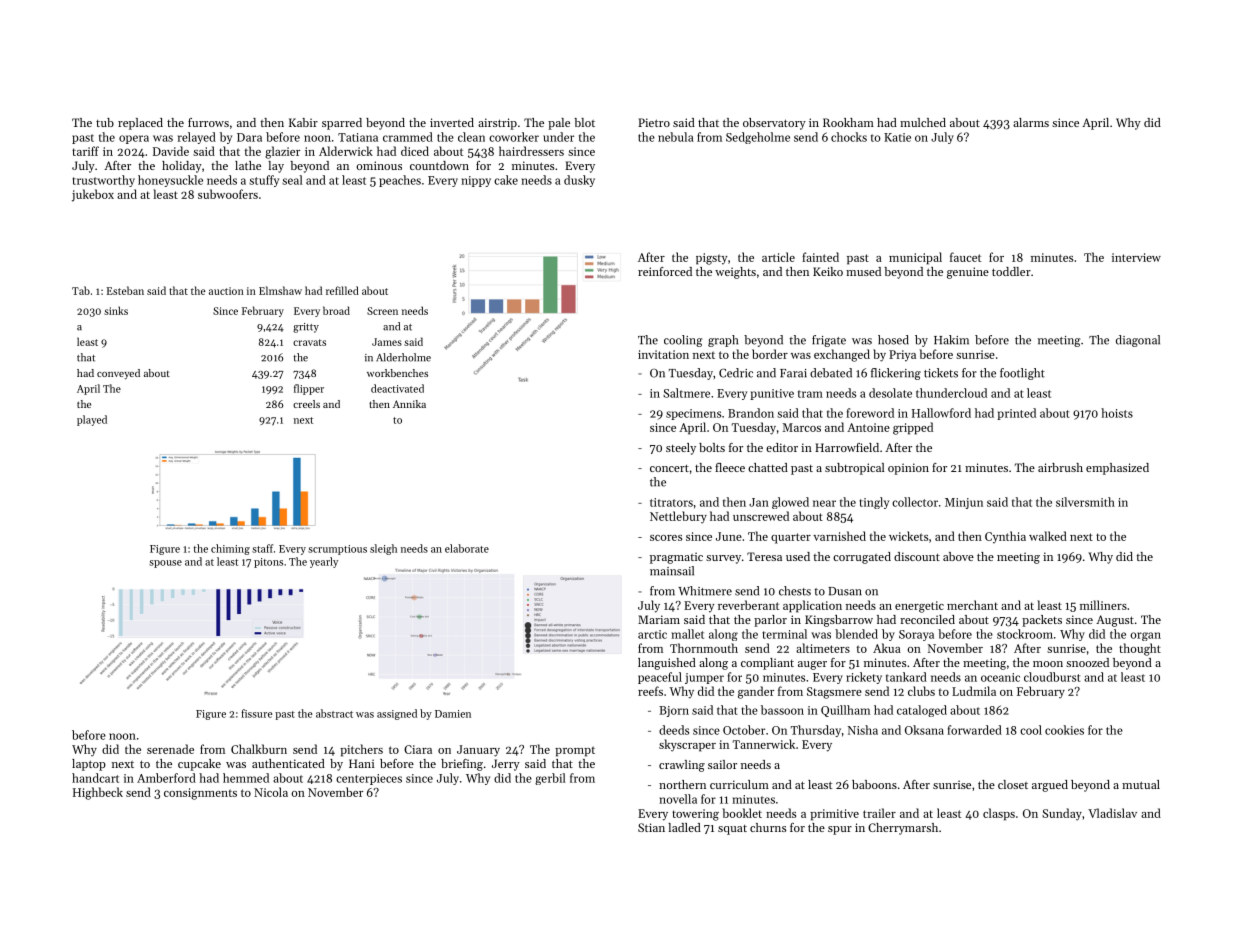  I want to click on pitons, so click(268, 563).
